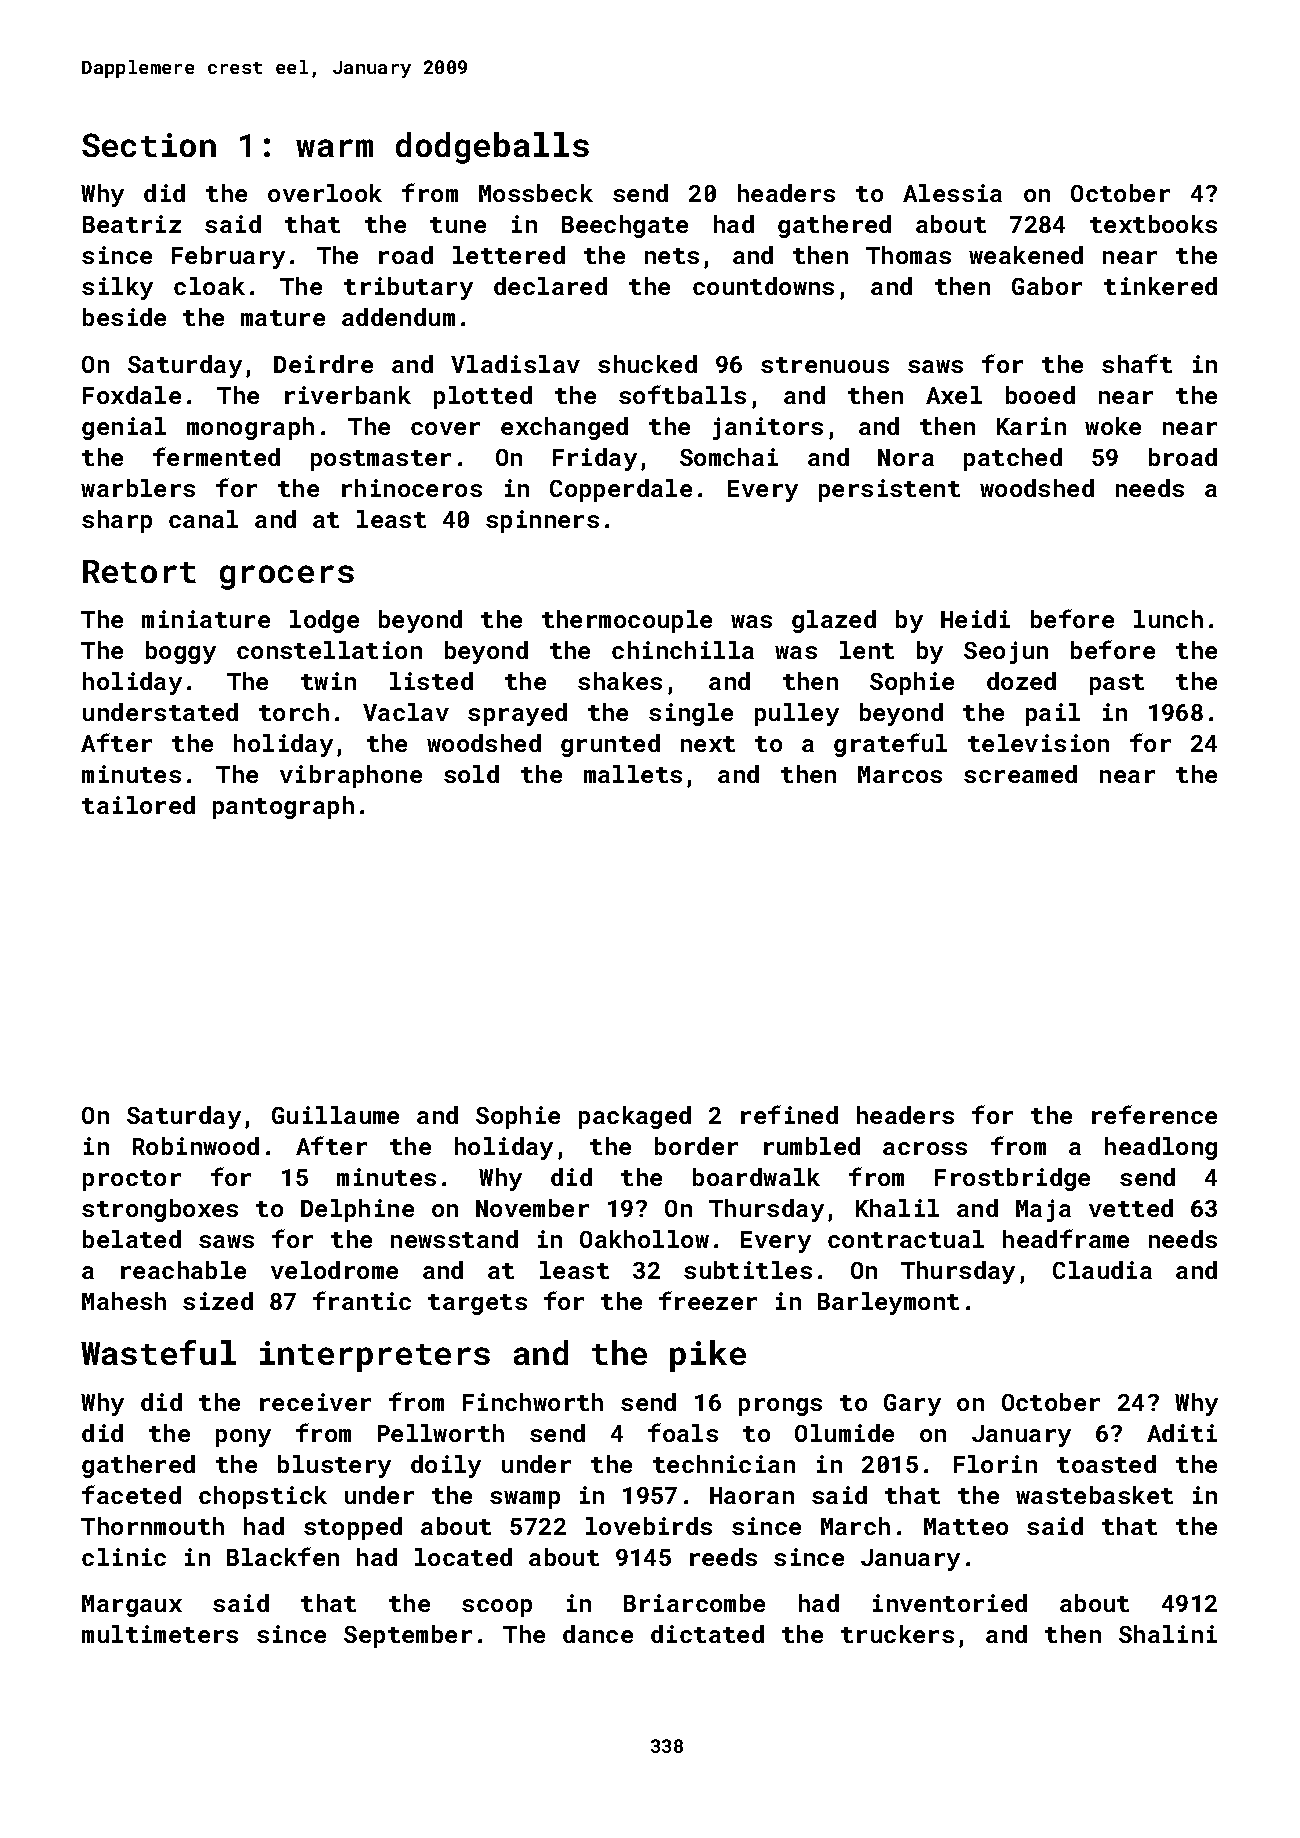 This page has width=1300, height=1838. What do you see at coordinates (196, 1146) in the page?
I see `Robinwood` at bounding box center [196, 1146].
